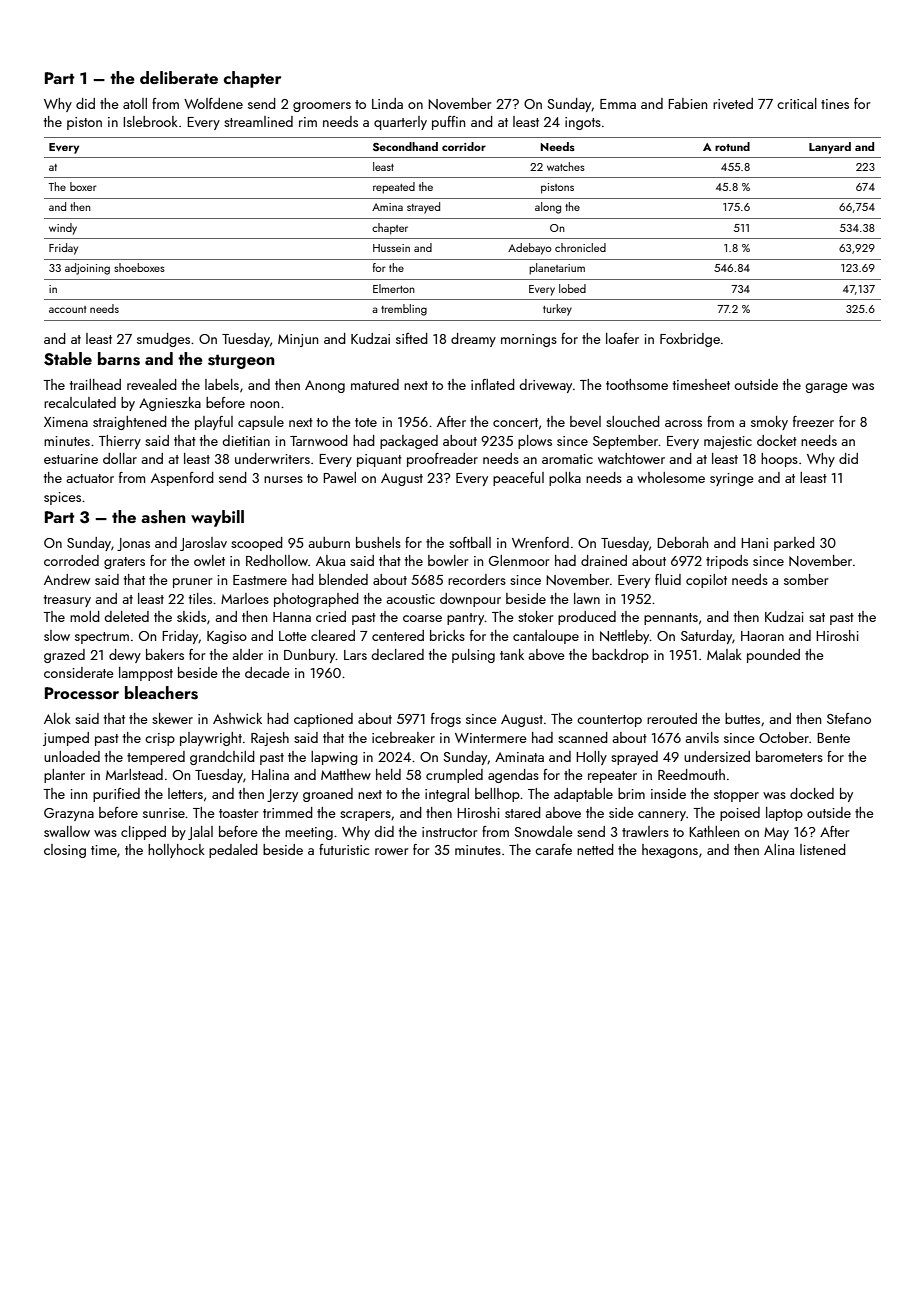 The height and width of the image is (1308, 924). Describe the element at coordinates (83, 186) in the image. I see `boxer` at that location.
